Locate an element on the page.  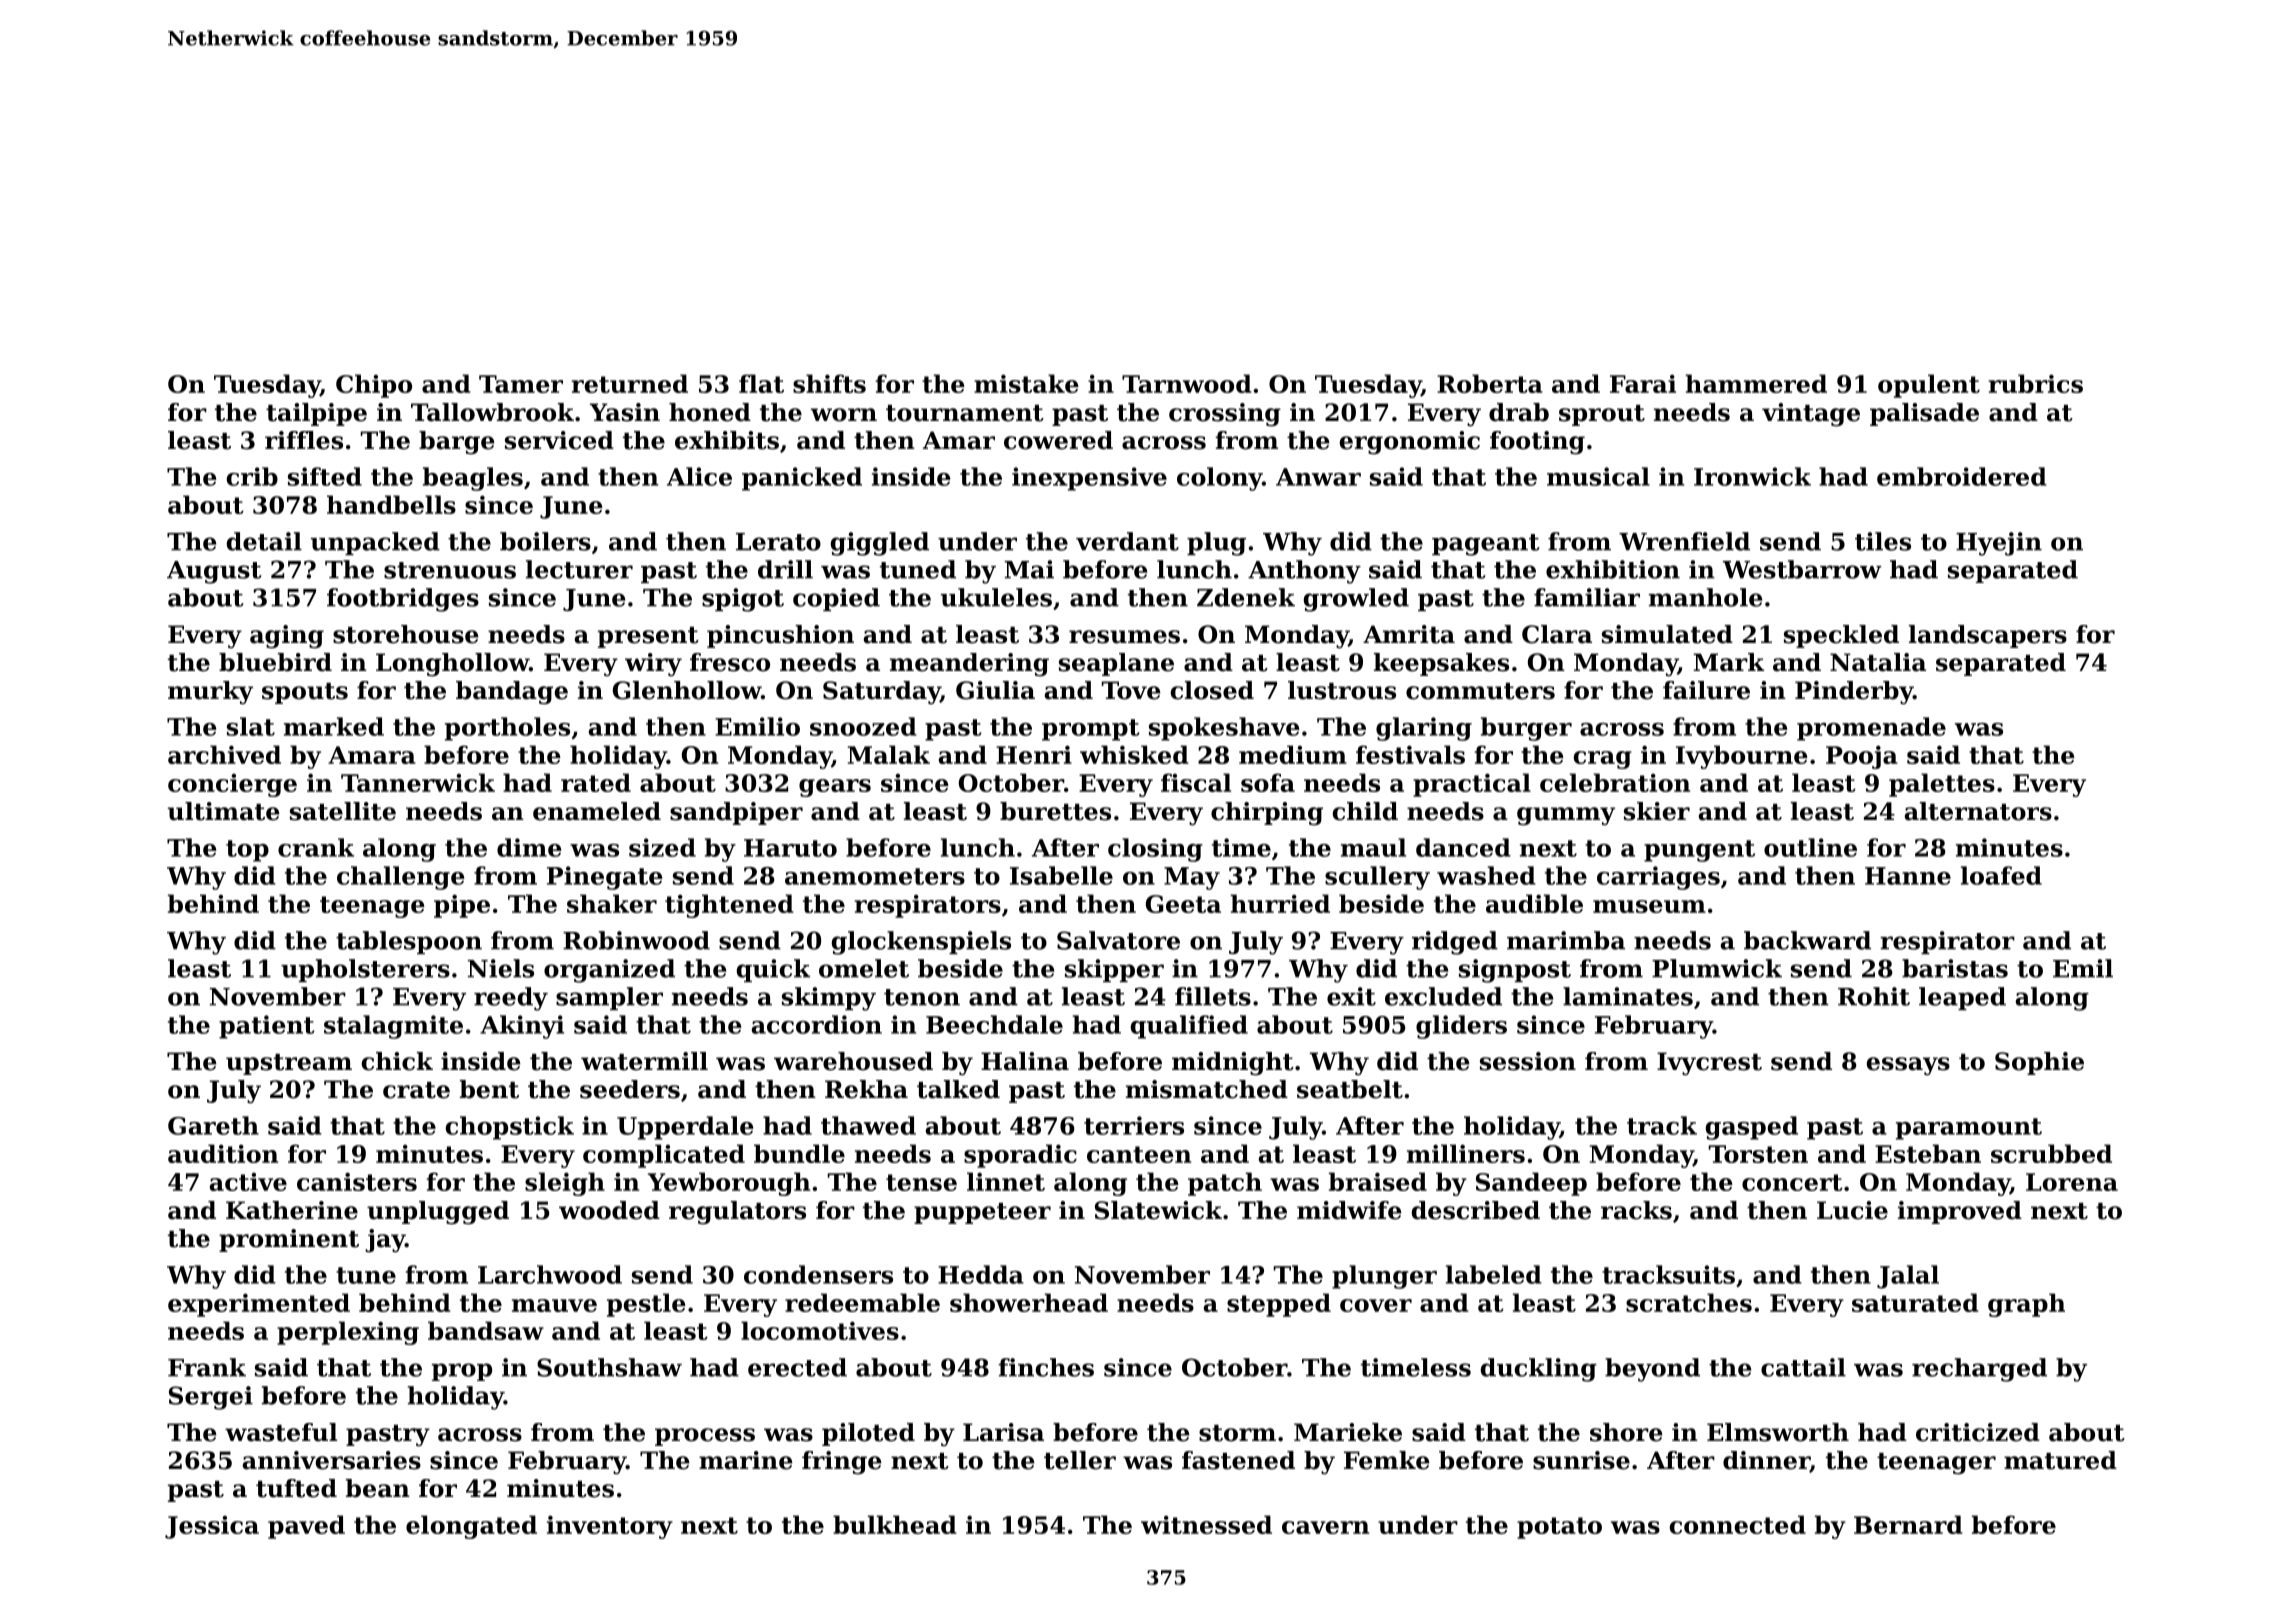
rubrics is located at coordinates (2036, 383).
